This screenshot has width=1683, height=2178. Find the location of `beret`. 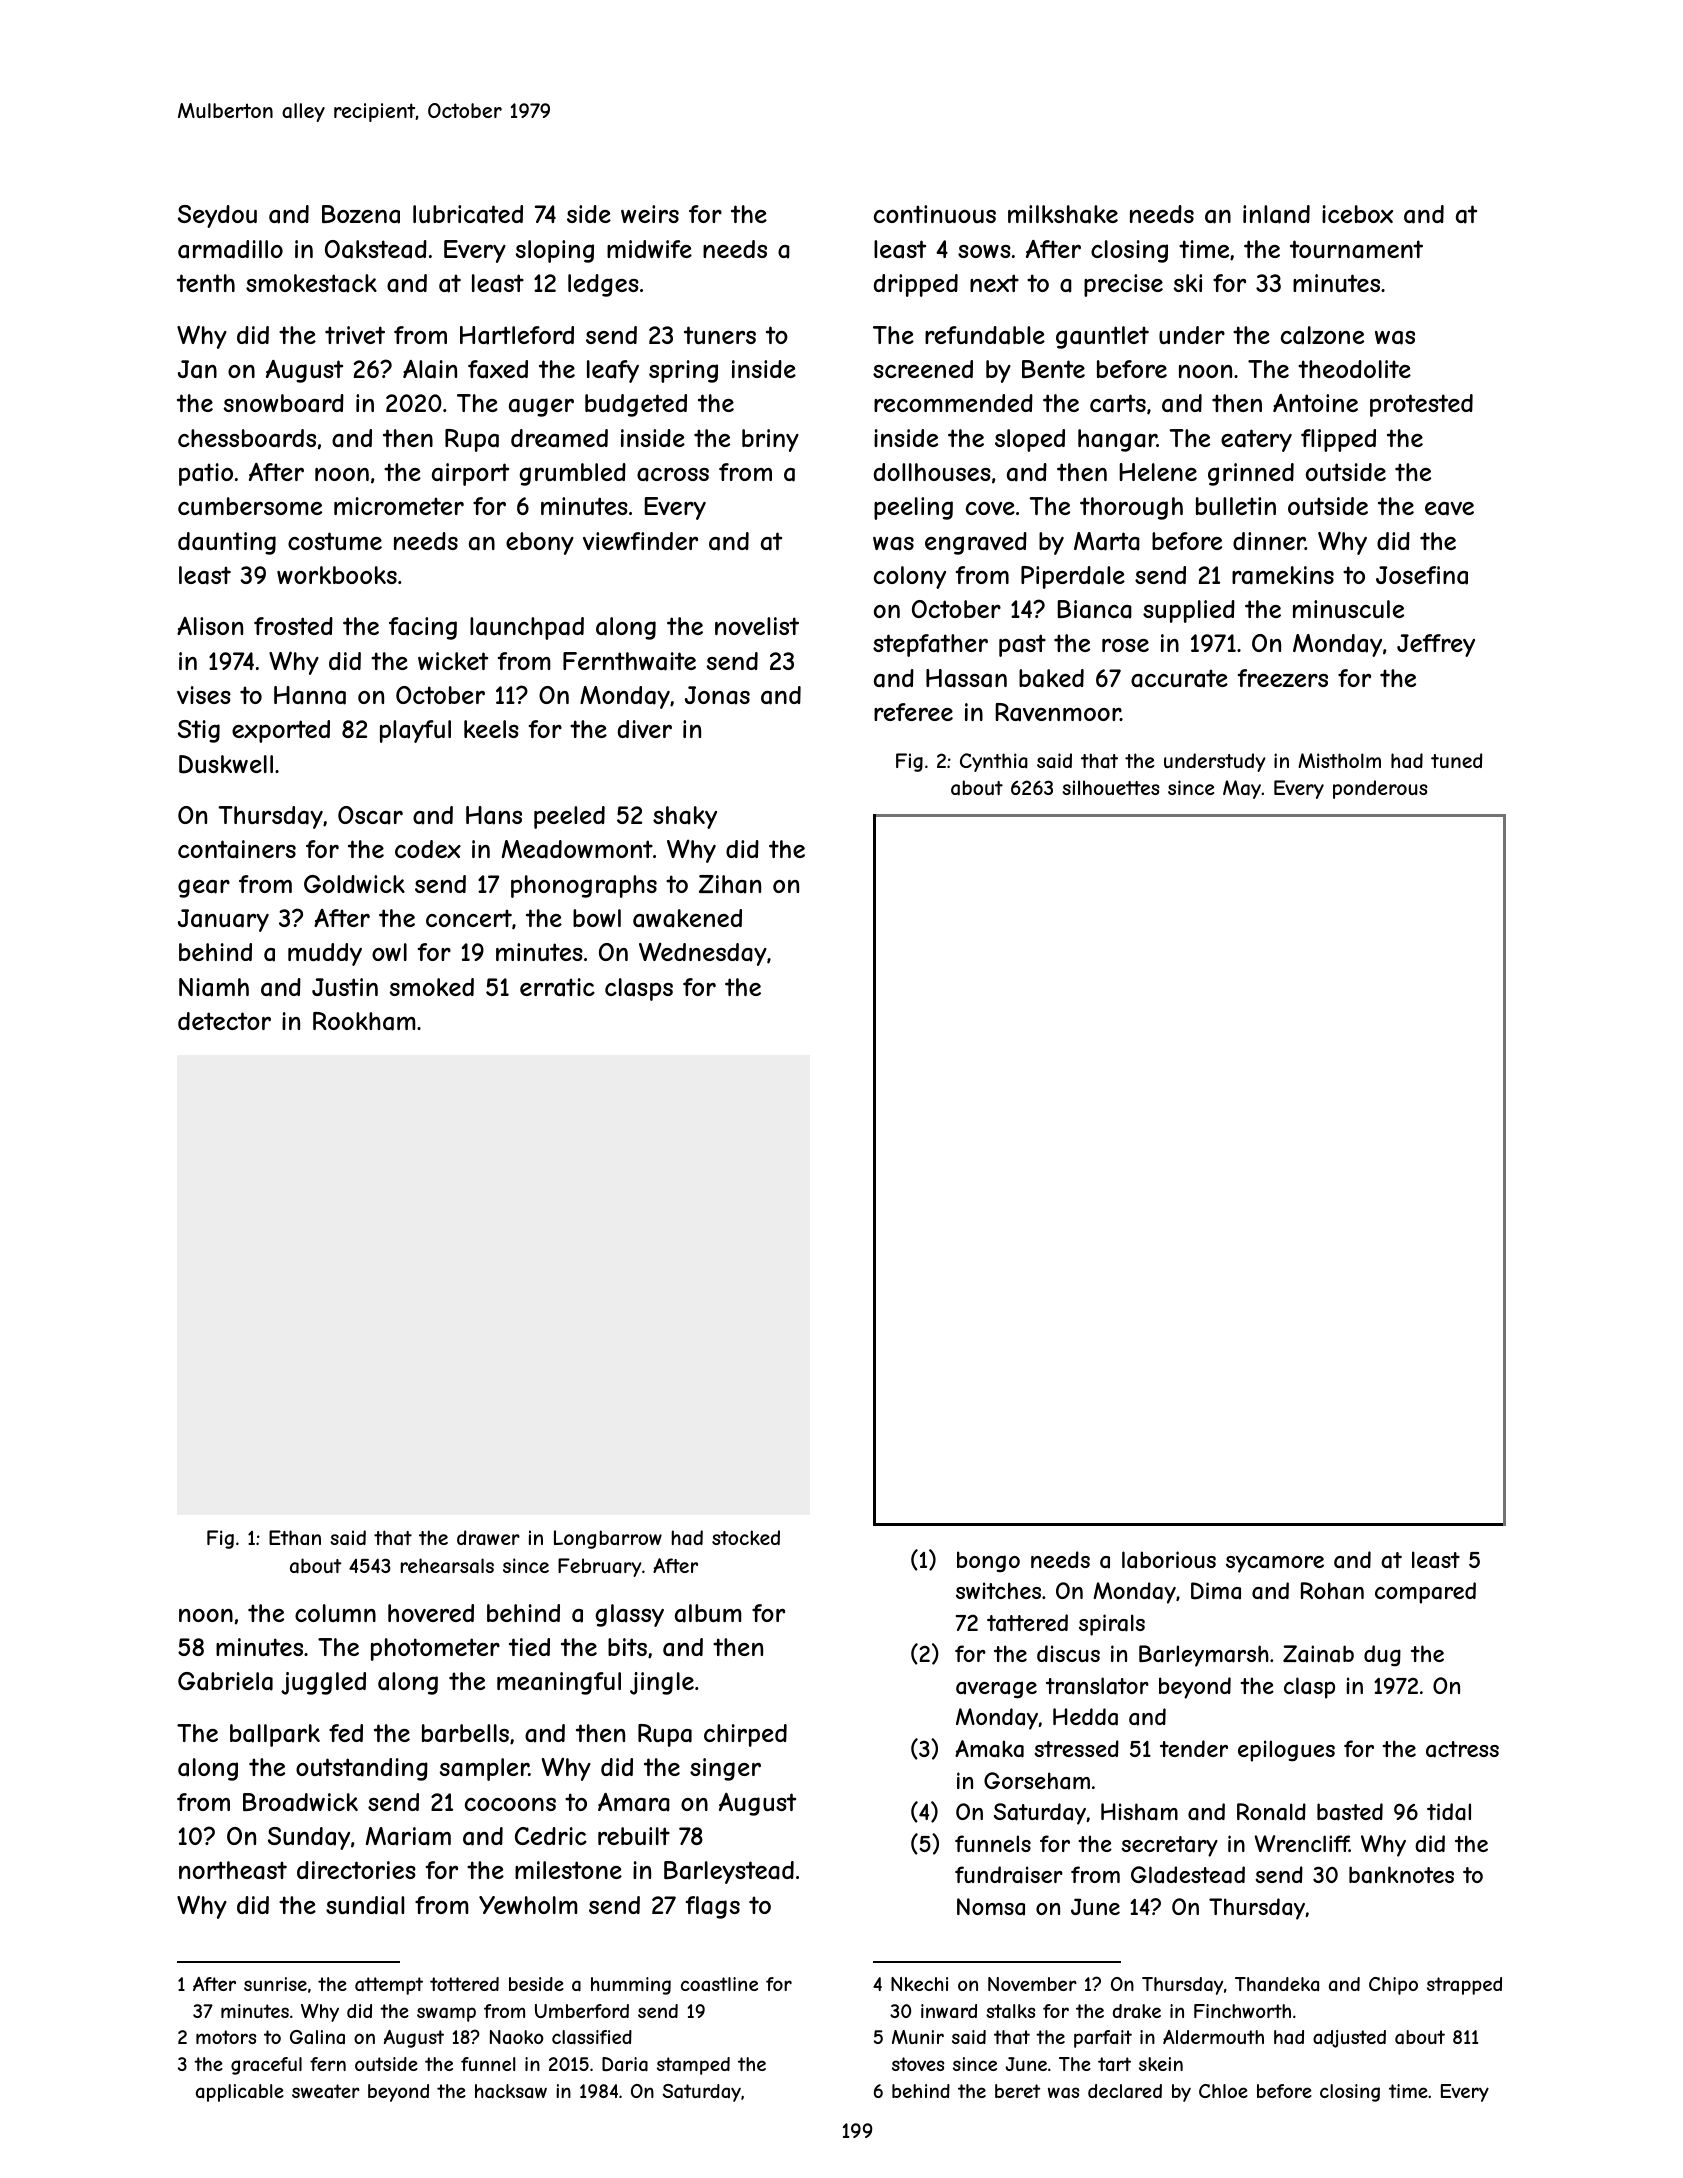

beret is located at coordinates (1017, 2091).
